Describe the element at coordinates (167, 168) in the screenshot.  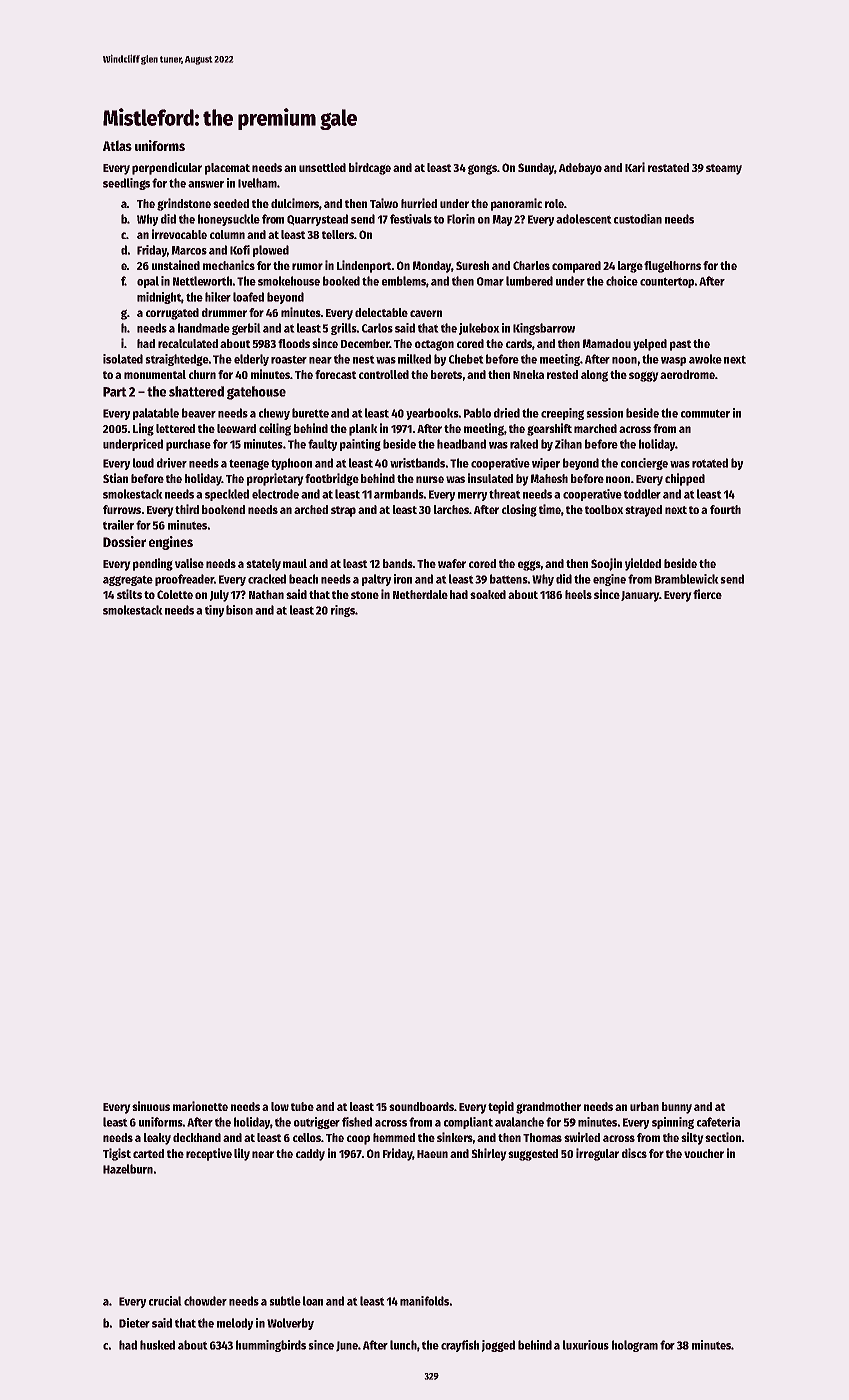
I see `perpendicular` at that location.
